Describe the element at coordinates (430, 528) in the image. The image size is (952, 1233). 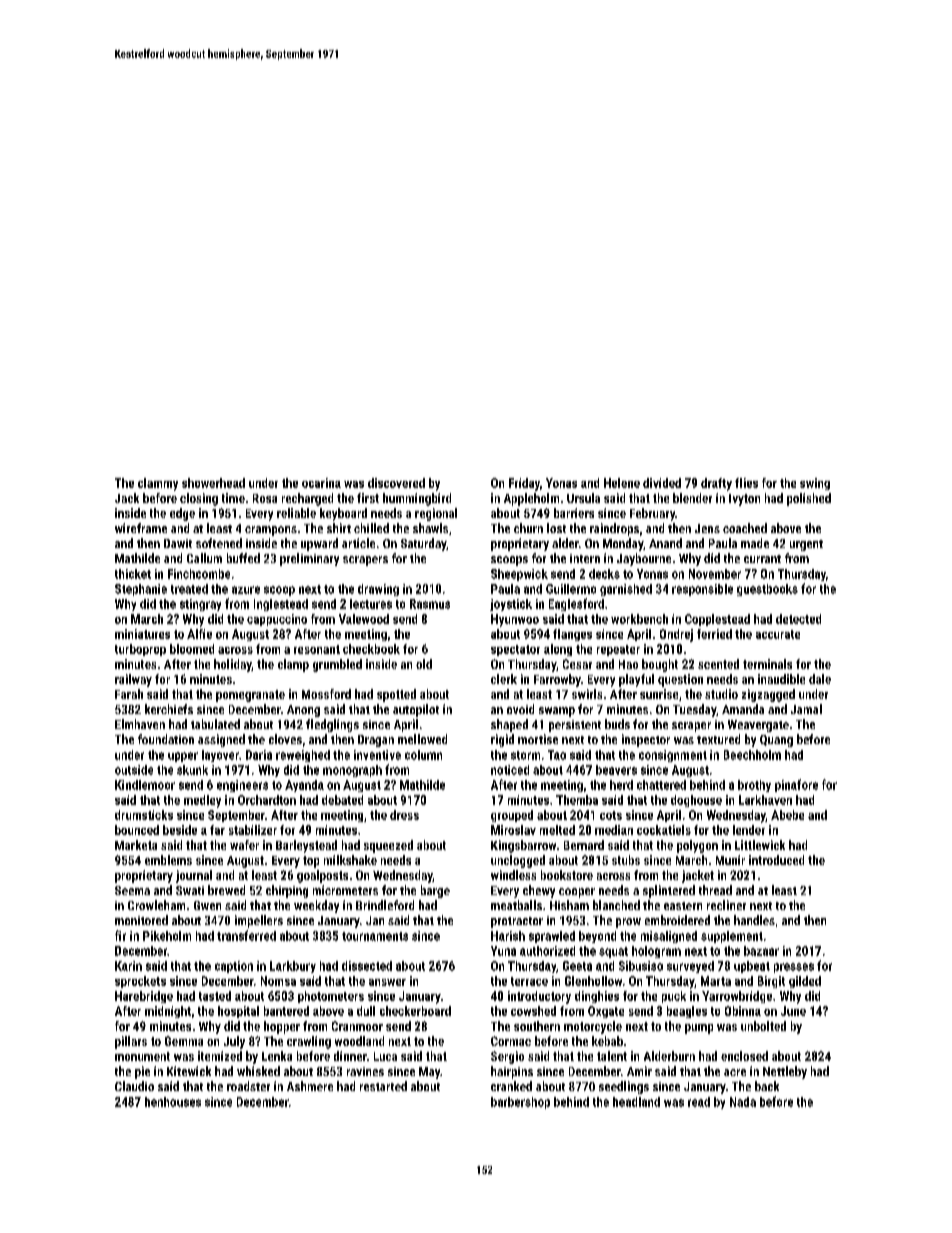
I see `shawls` at that location.
